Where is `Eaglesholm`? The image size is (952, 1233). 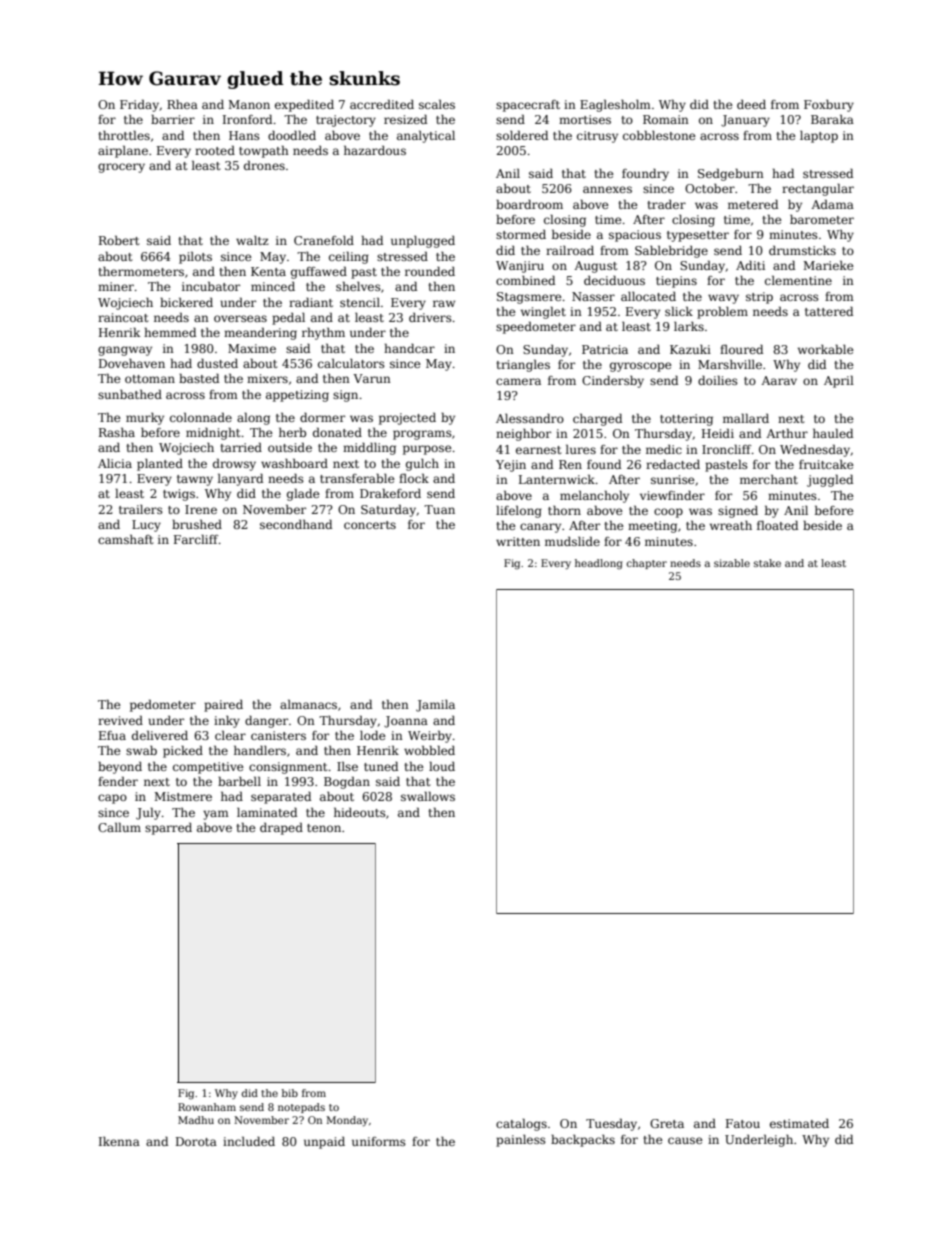
Eaglesholm is located at coordinates (615, 105).
